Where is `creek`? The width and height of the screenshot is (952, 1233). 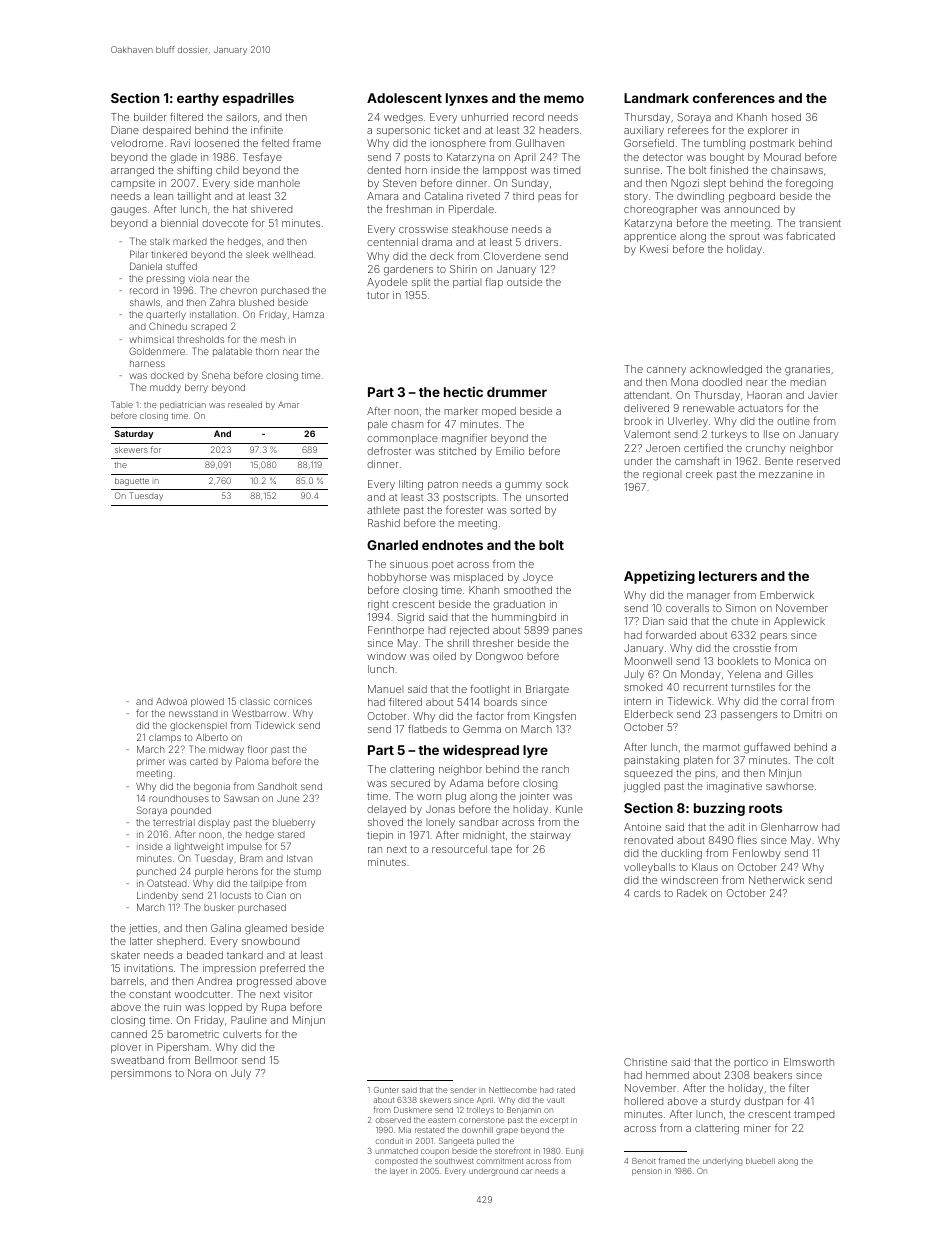
creek is located at coordinates (699, 474).
